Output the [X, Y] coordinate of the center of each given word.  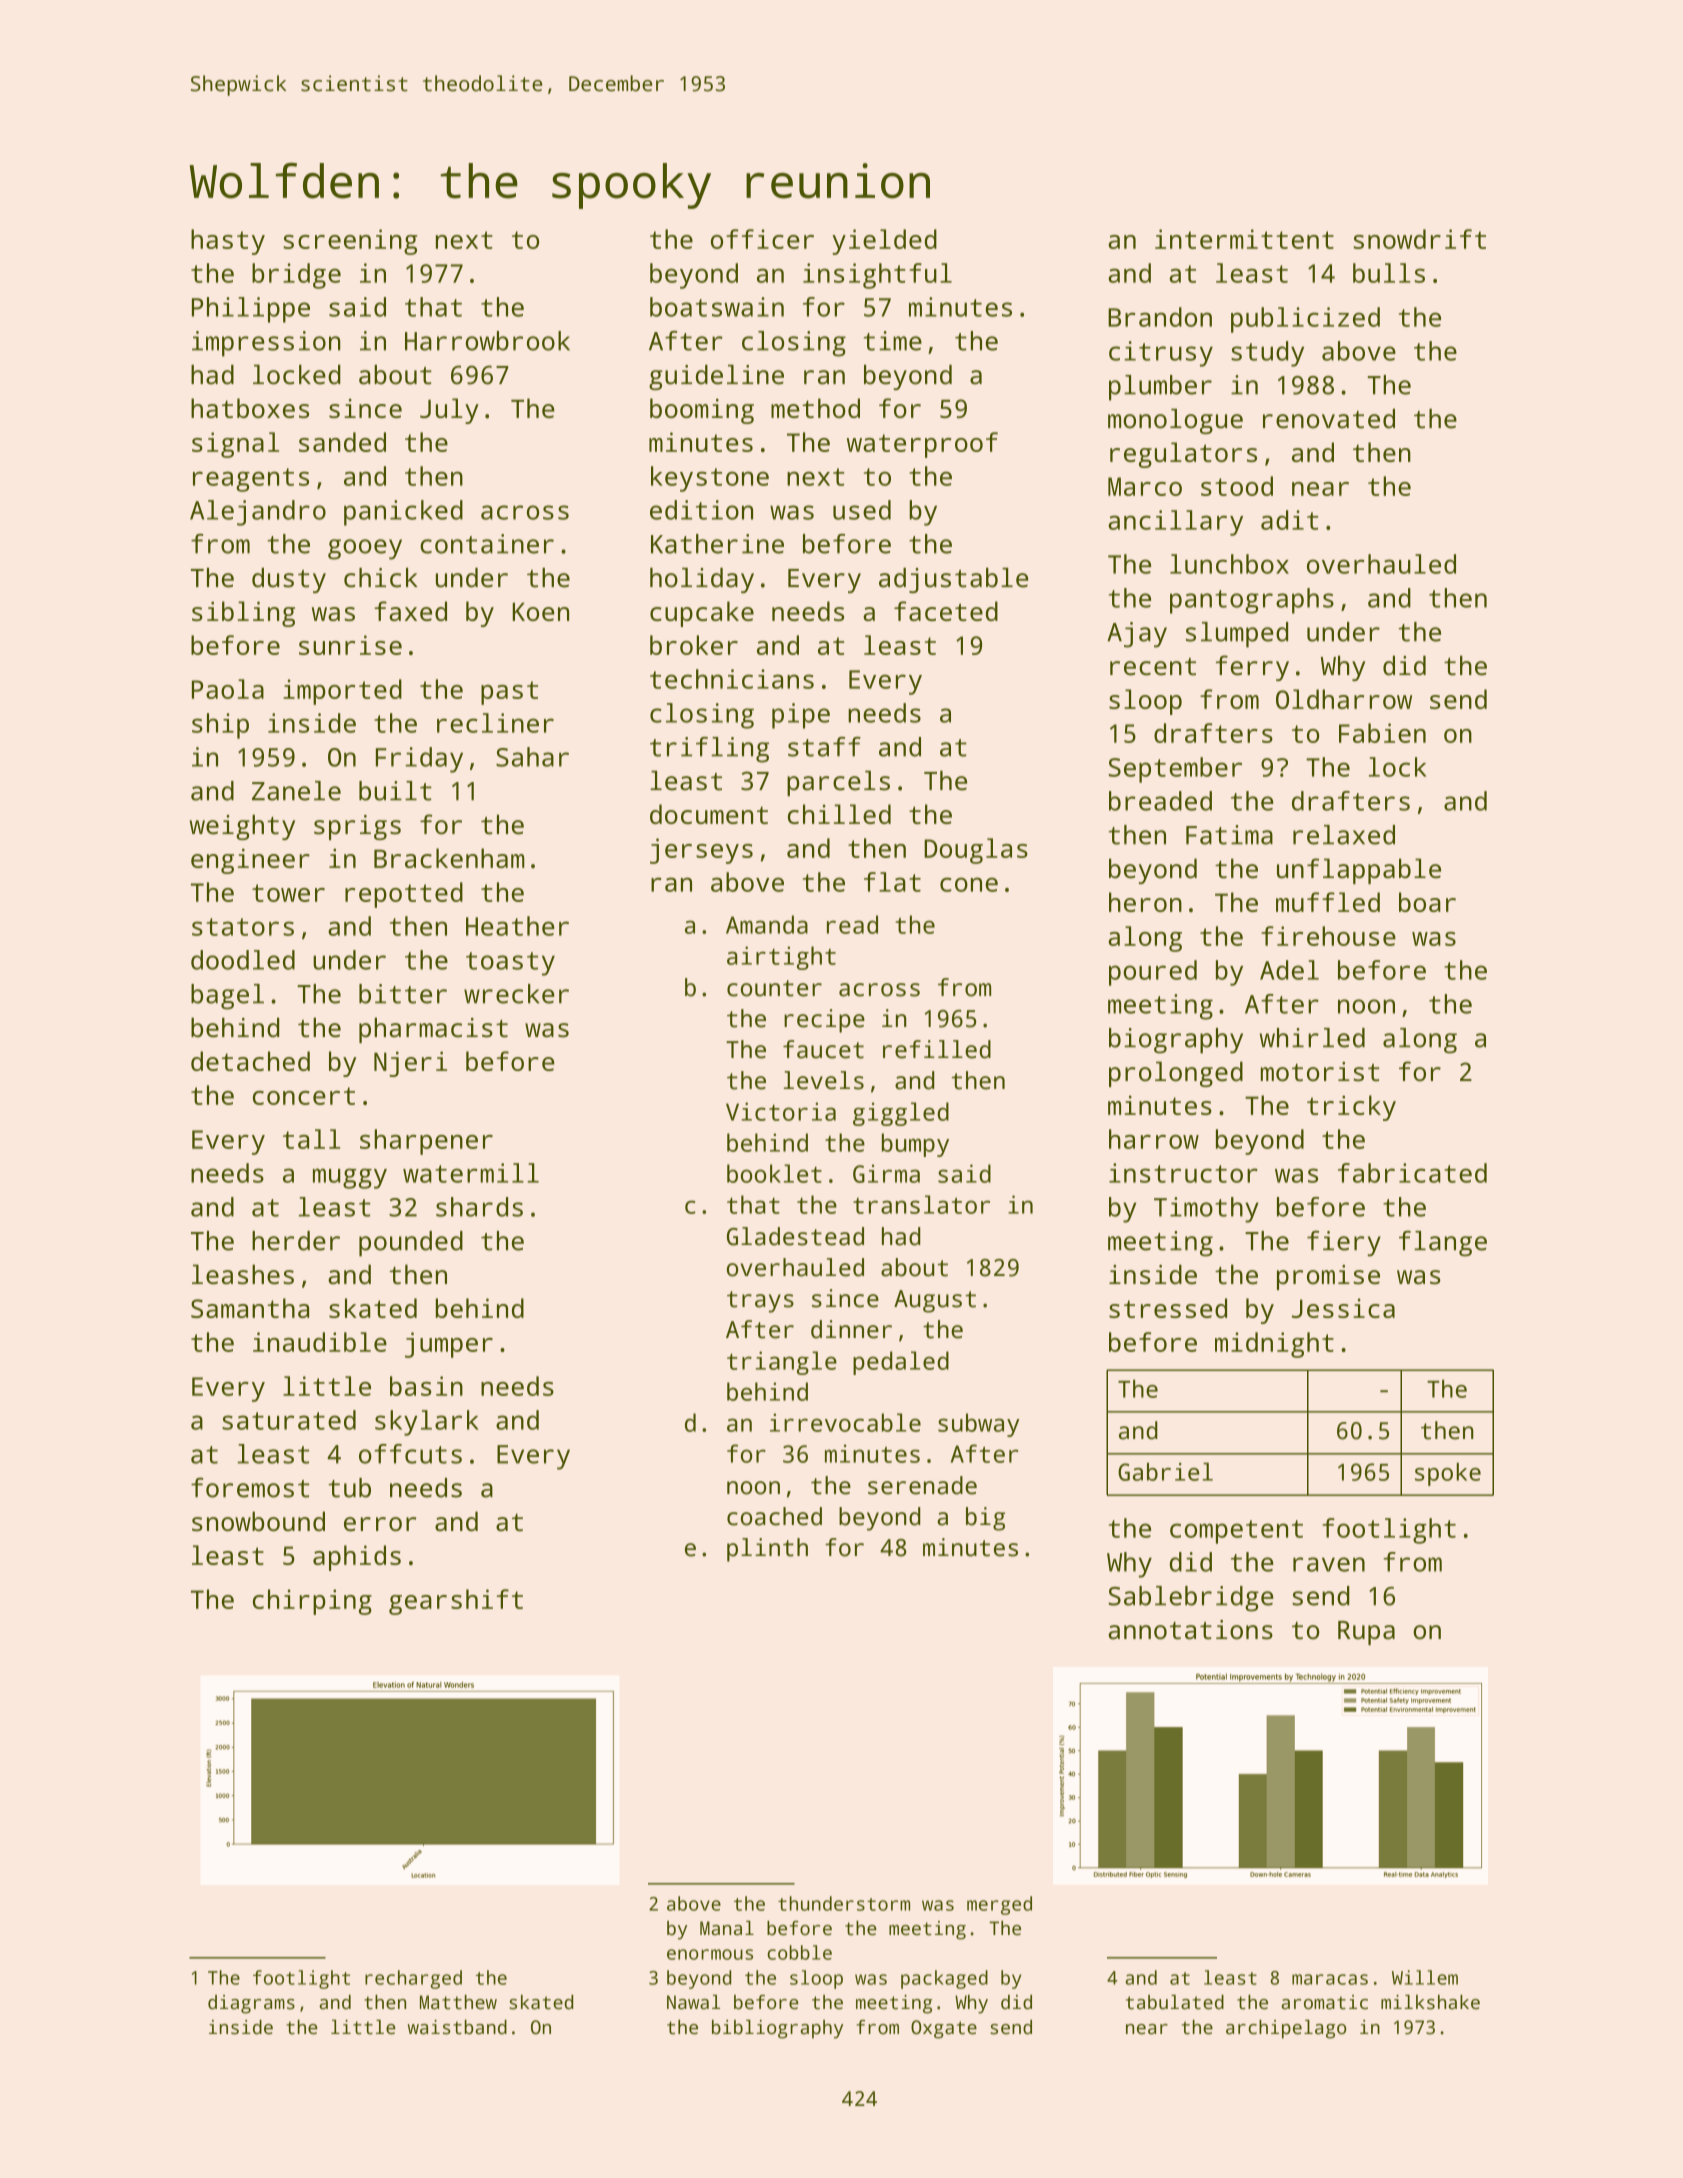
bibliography [777, 2029]
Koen [540, 612]
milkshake [1430, 2002]
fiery [1344, 1243]
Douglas [976, 851]
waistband [457, 2027]
